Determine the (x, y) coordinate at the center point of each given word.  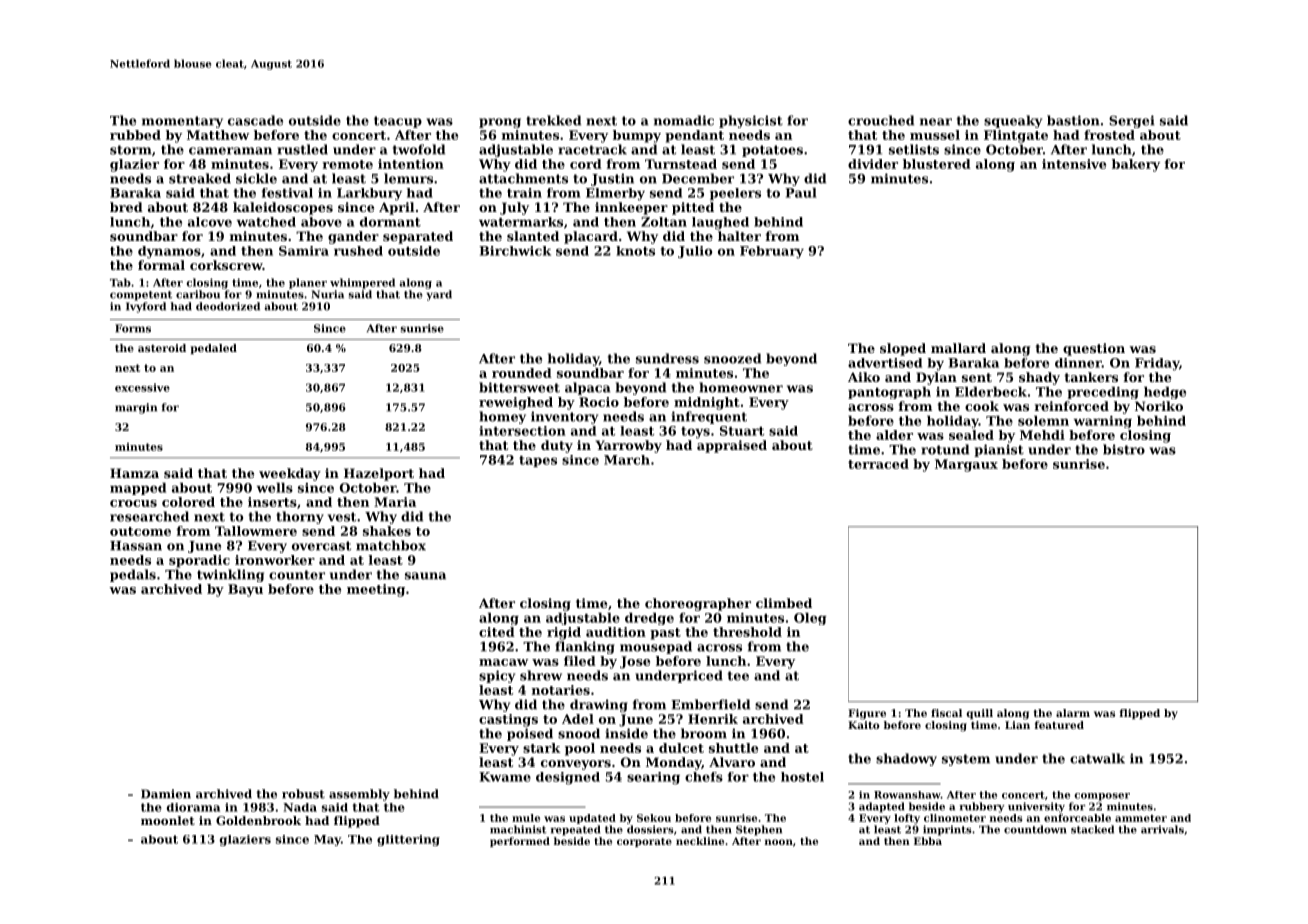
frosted (1109, 135)
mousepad (656, 647)
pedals (133, 575)
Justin (612, 179)
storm (131, 150)
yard (439, 295)
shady (1039, 378)
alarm (1073, 713)
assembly (359, 795)
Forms (133, 328)
